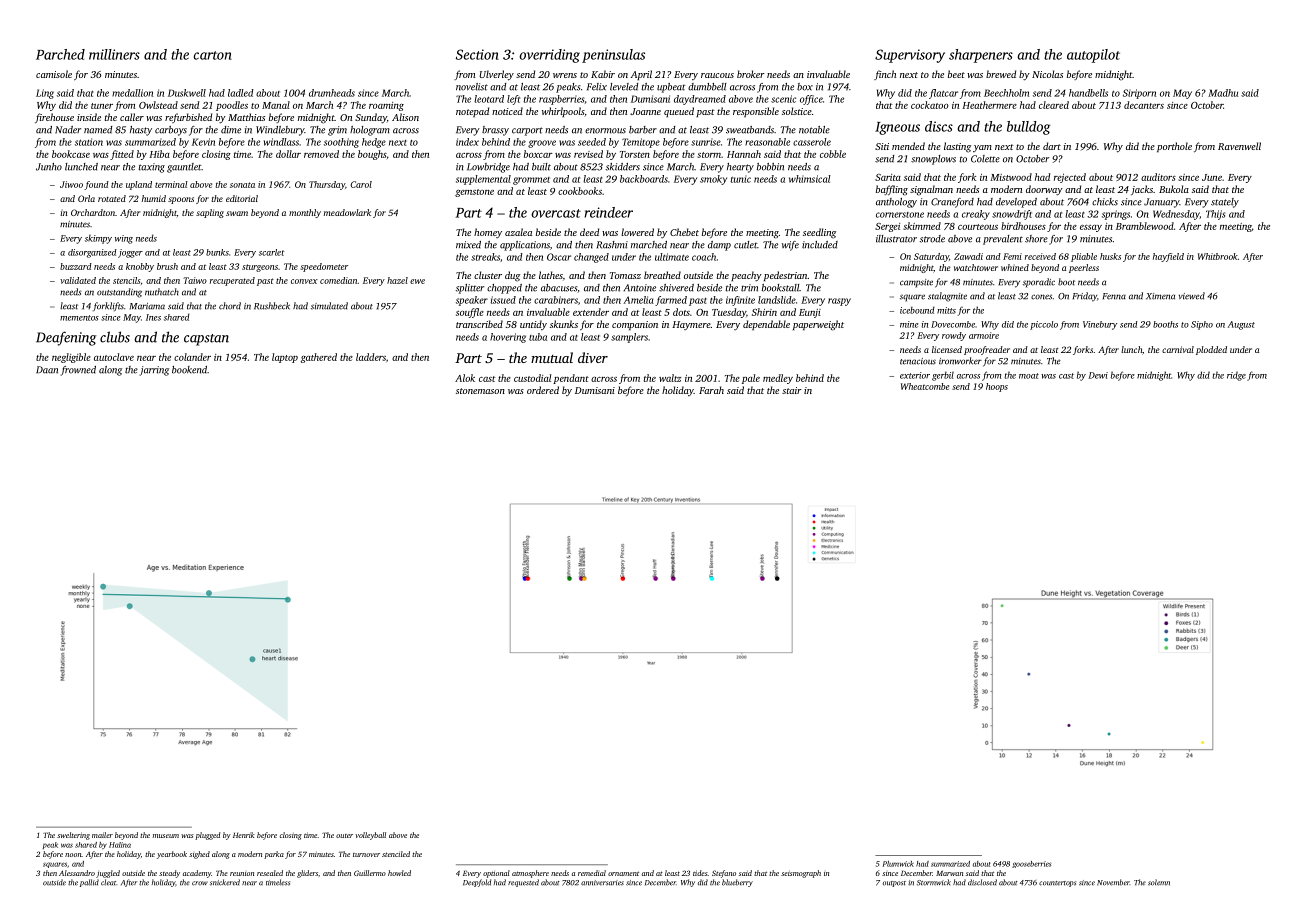  Describe the element at coordinates (1225, 203) in the screenshot. I see `stately` at that location.
